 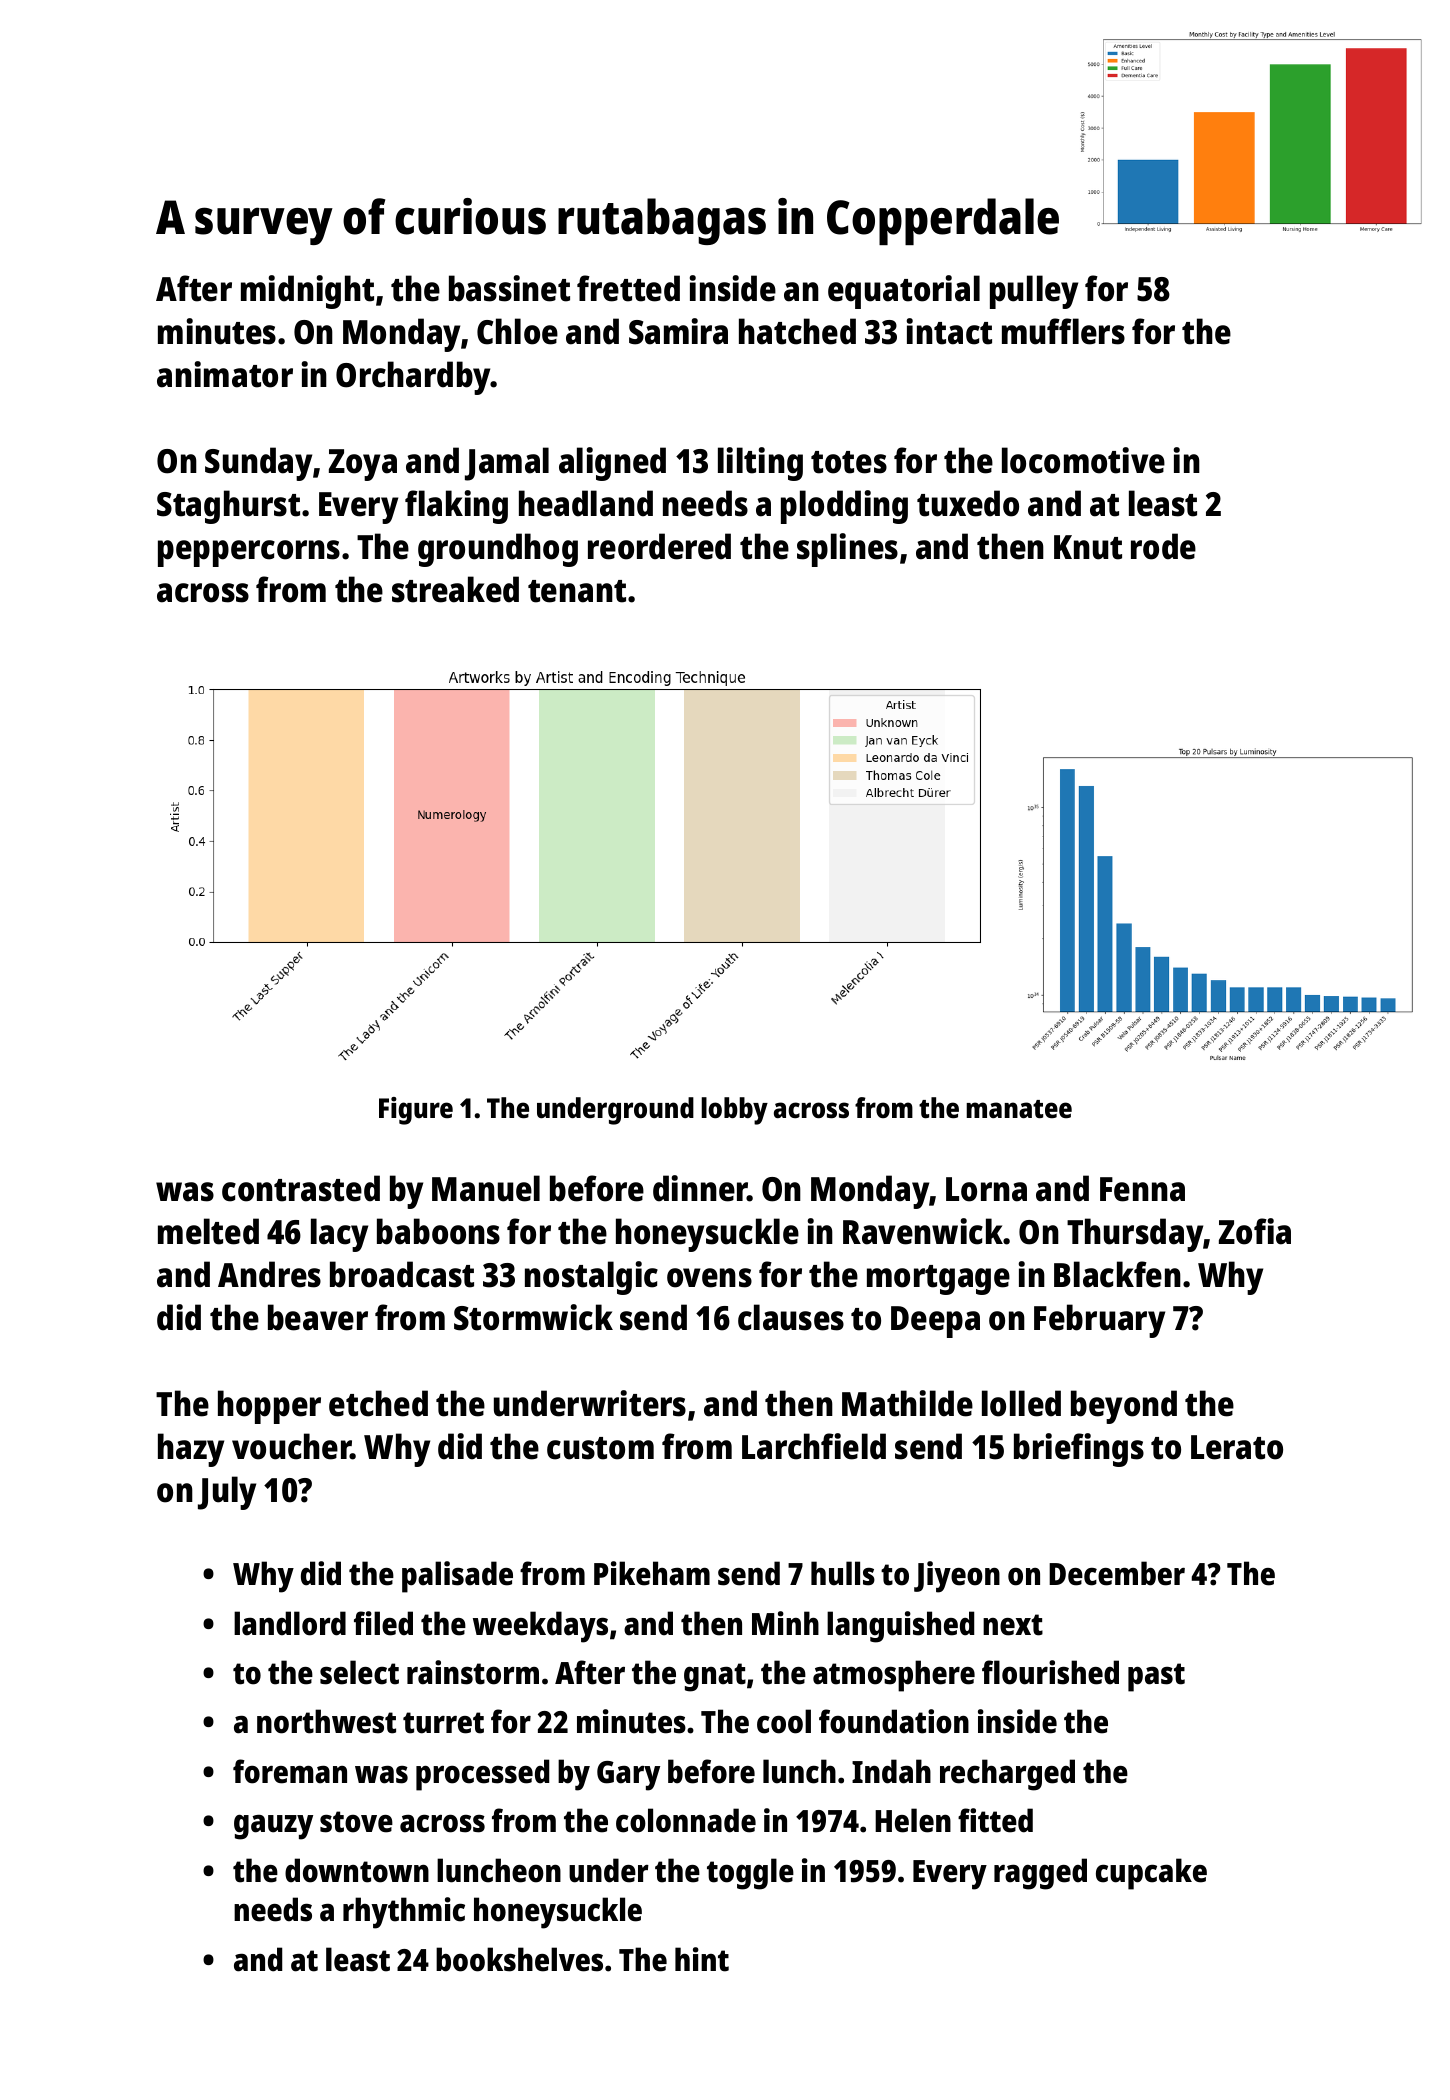 What do you see at coordinates (628, 288) in the screenshot?
I see `fretted` at bounding box center [628, 288].
